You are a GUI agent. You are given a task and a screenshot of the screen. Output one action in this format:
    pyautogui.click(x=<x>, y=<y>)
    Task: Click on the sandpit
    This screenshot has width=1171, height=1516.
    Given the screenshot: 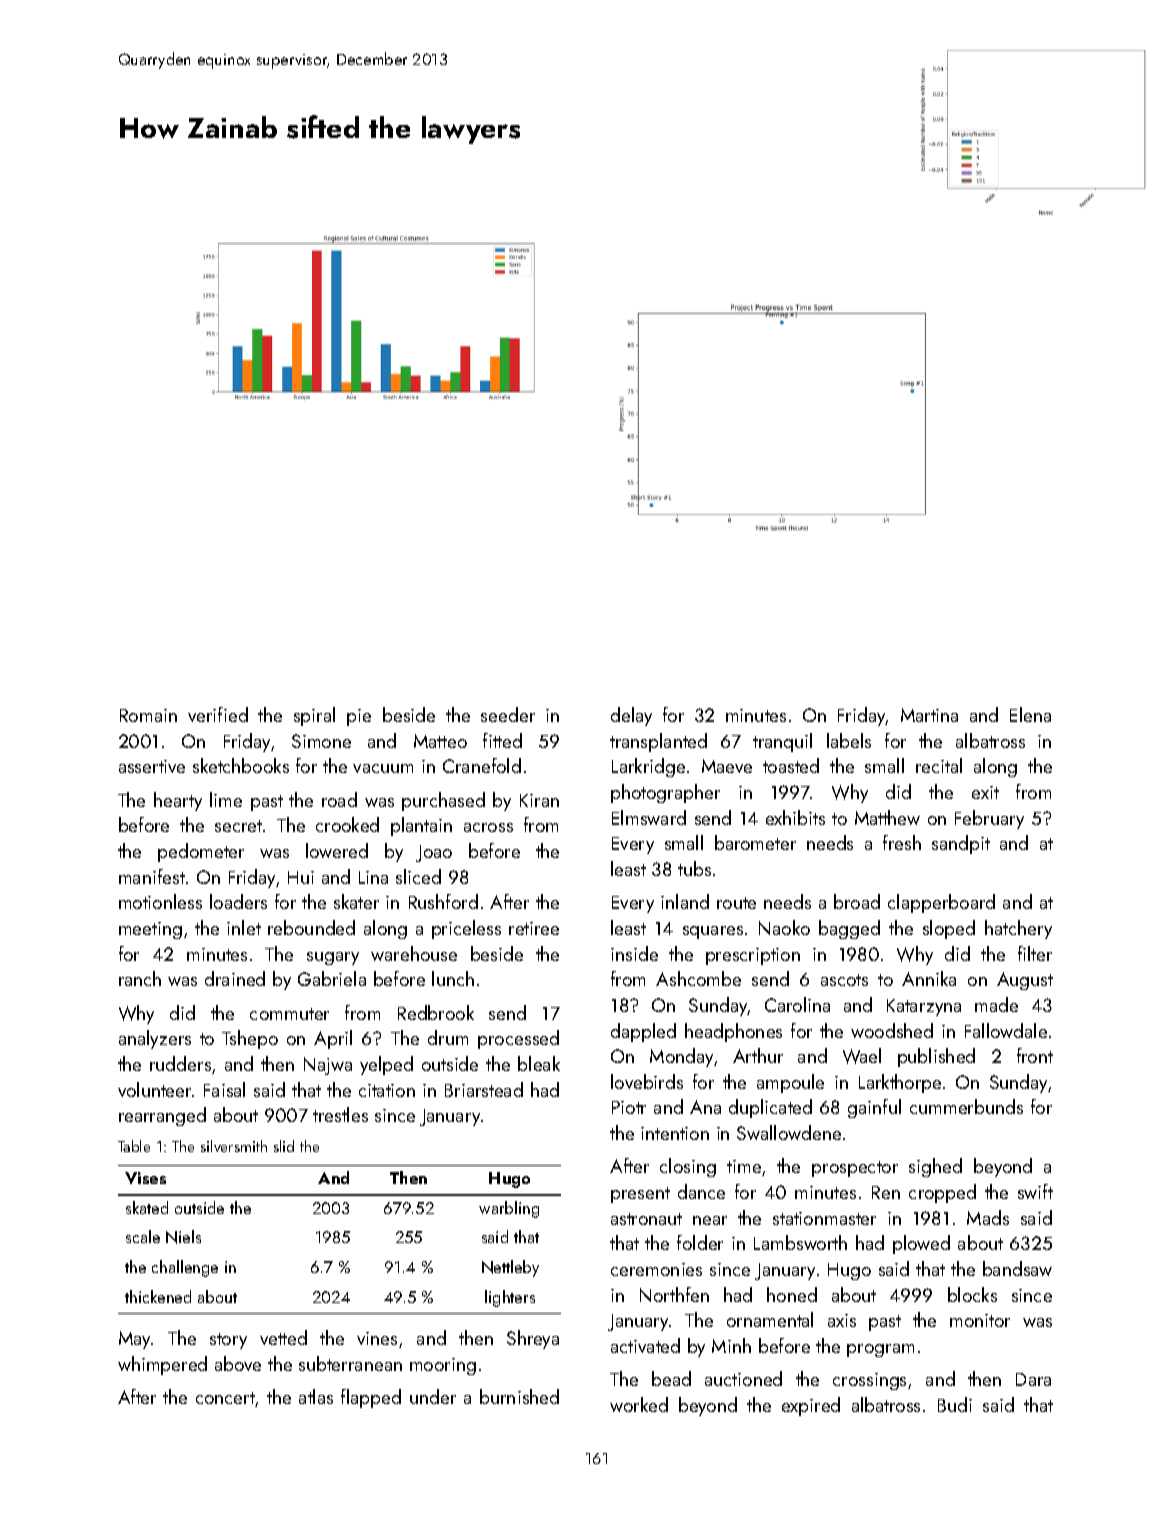 What is the action you would take?
    pyautogui.click(x=961, y=844)
